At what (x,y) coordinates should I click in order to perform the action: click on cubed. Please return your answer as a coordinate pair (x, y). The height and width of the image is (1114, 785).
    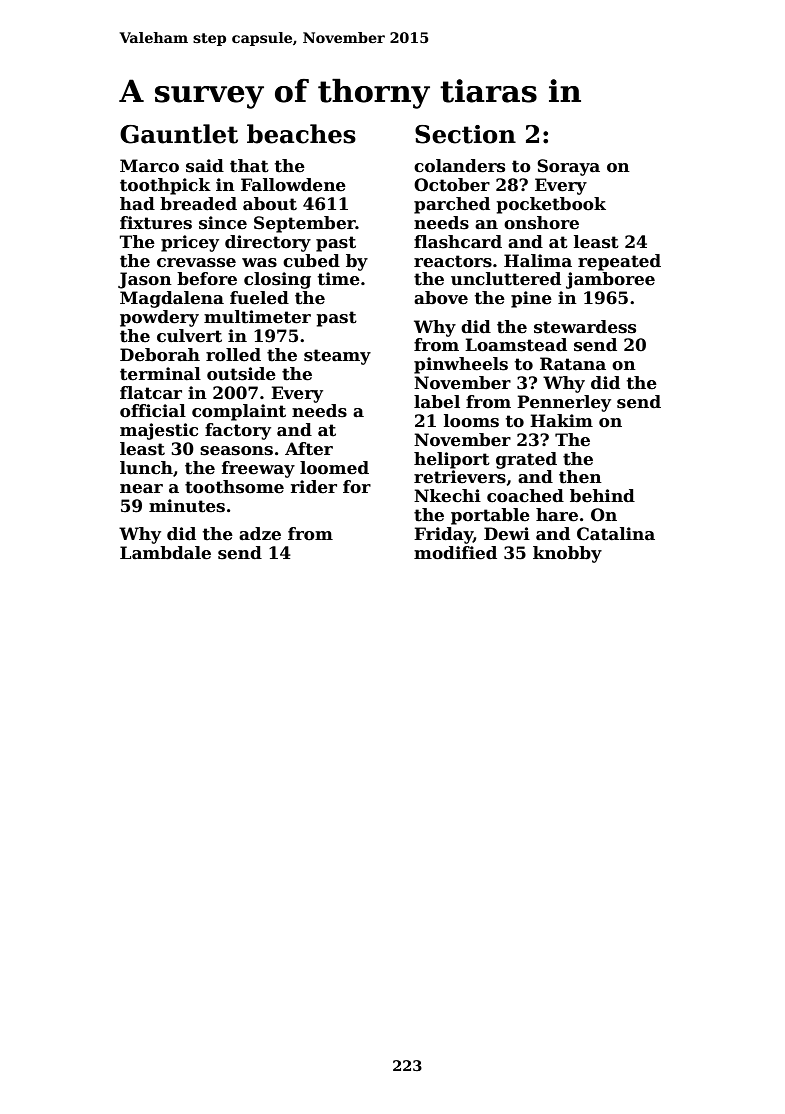
    Looking at the image, I should click on (311, 261).
